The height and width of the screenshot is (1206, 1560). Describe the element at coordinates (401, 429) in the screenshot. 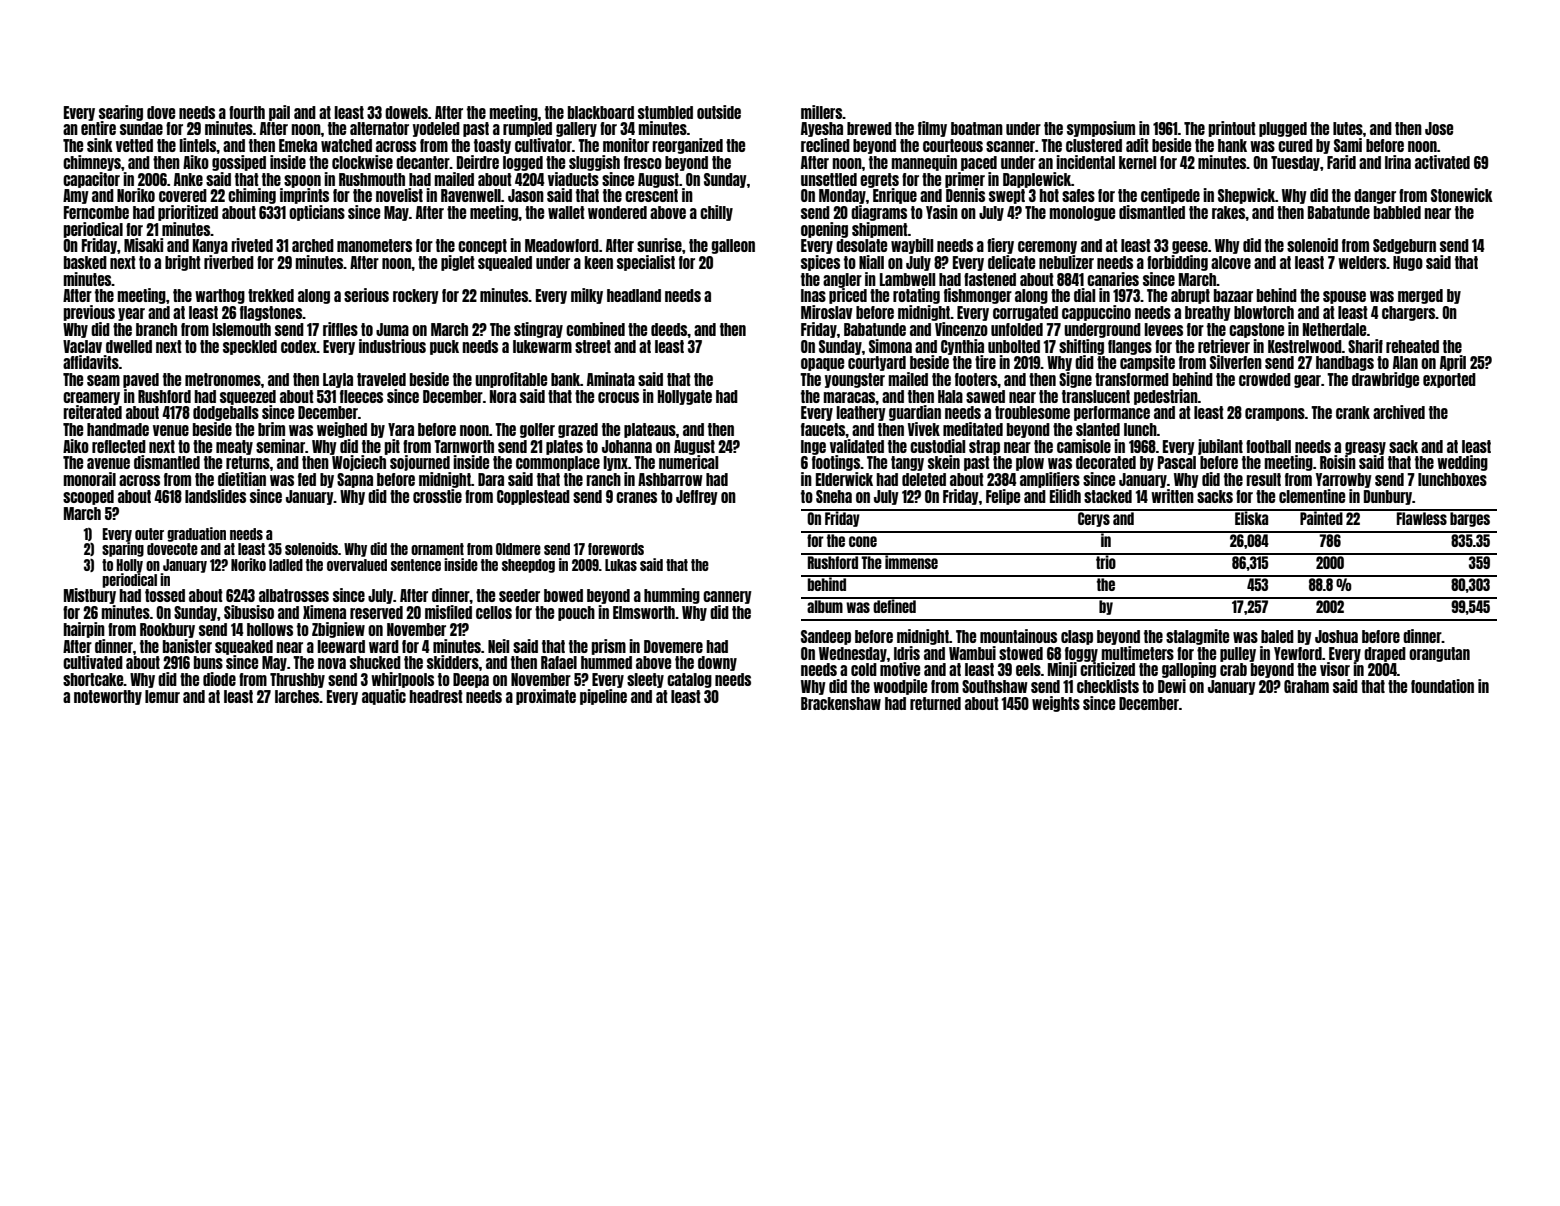

I see `Yara` at that location.
